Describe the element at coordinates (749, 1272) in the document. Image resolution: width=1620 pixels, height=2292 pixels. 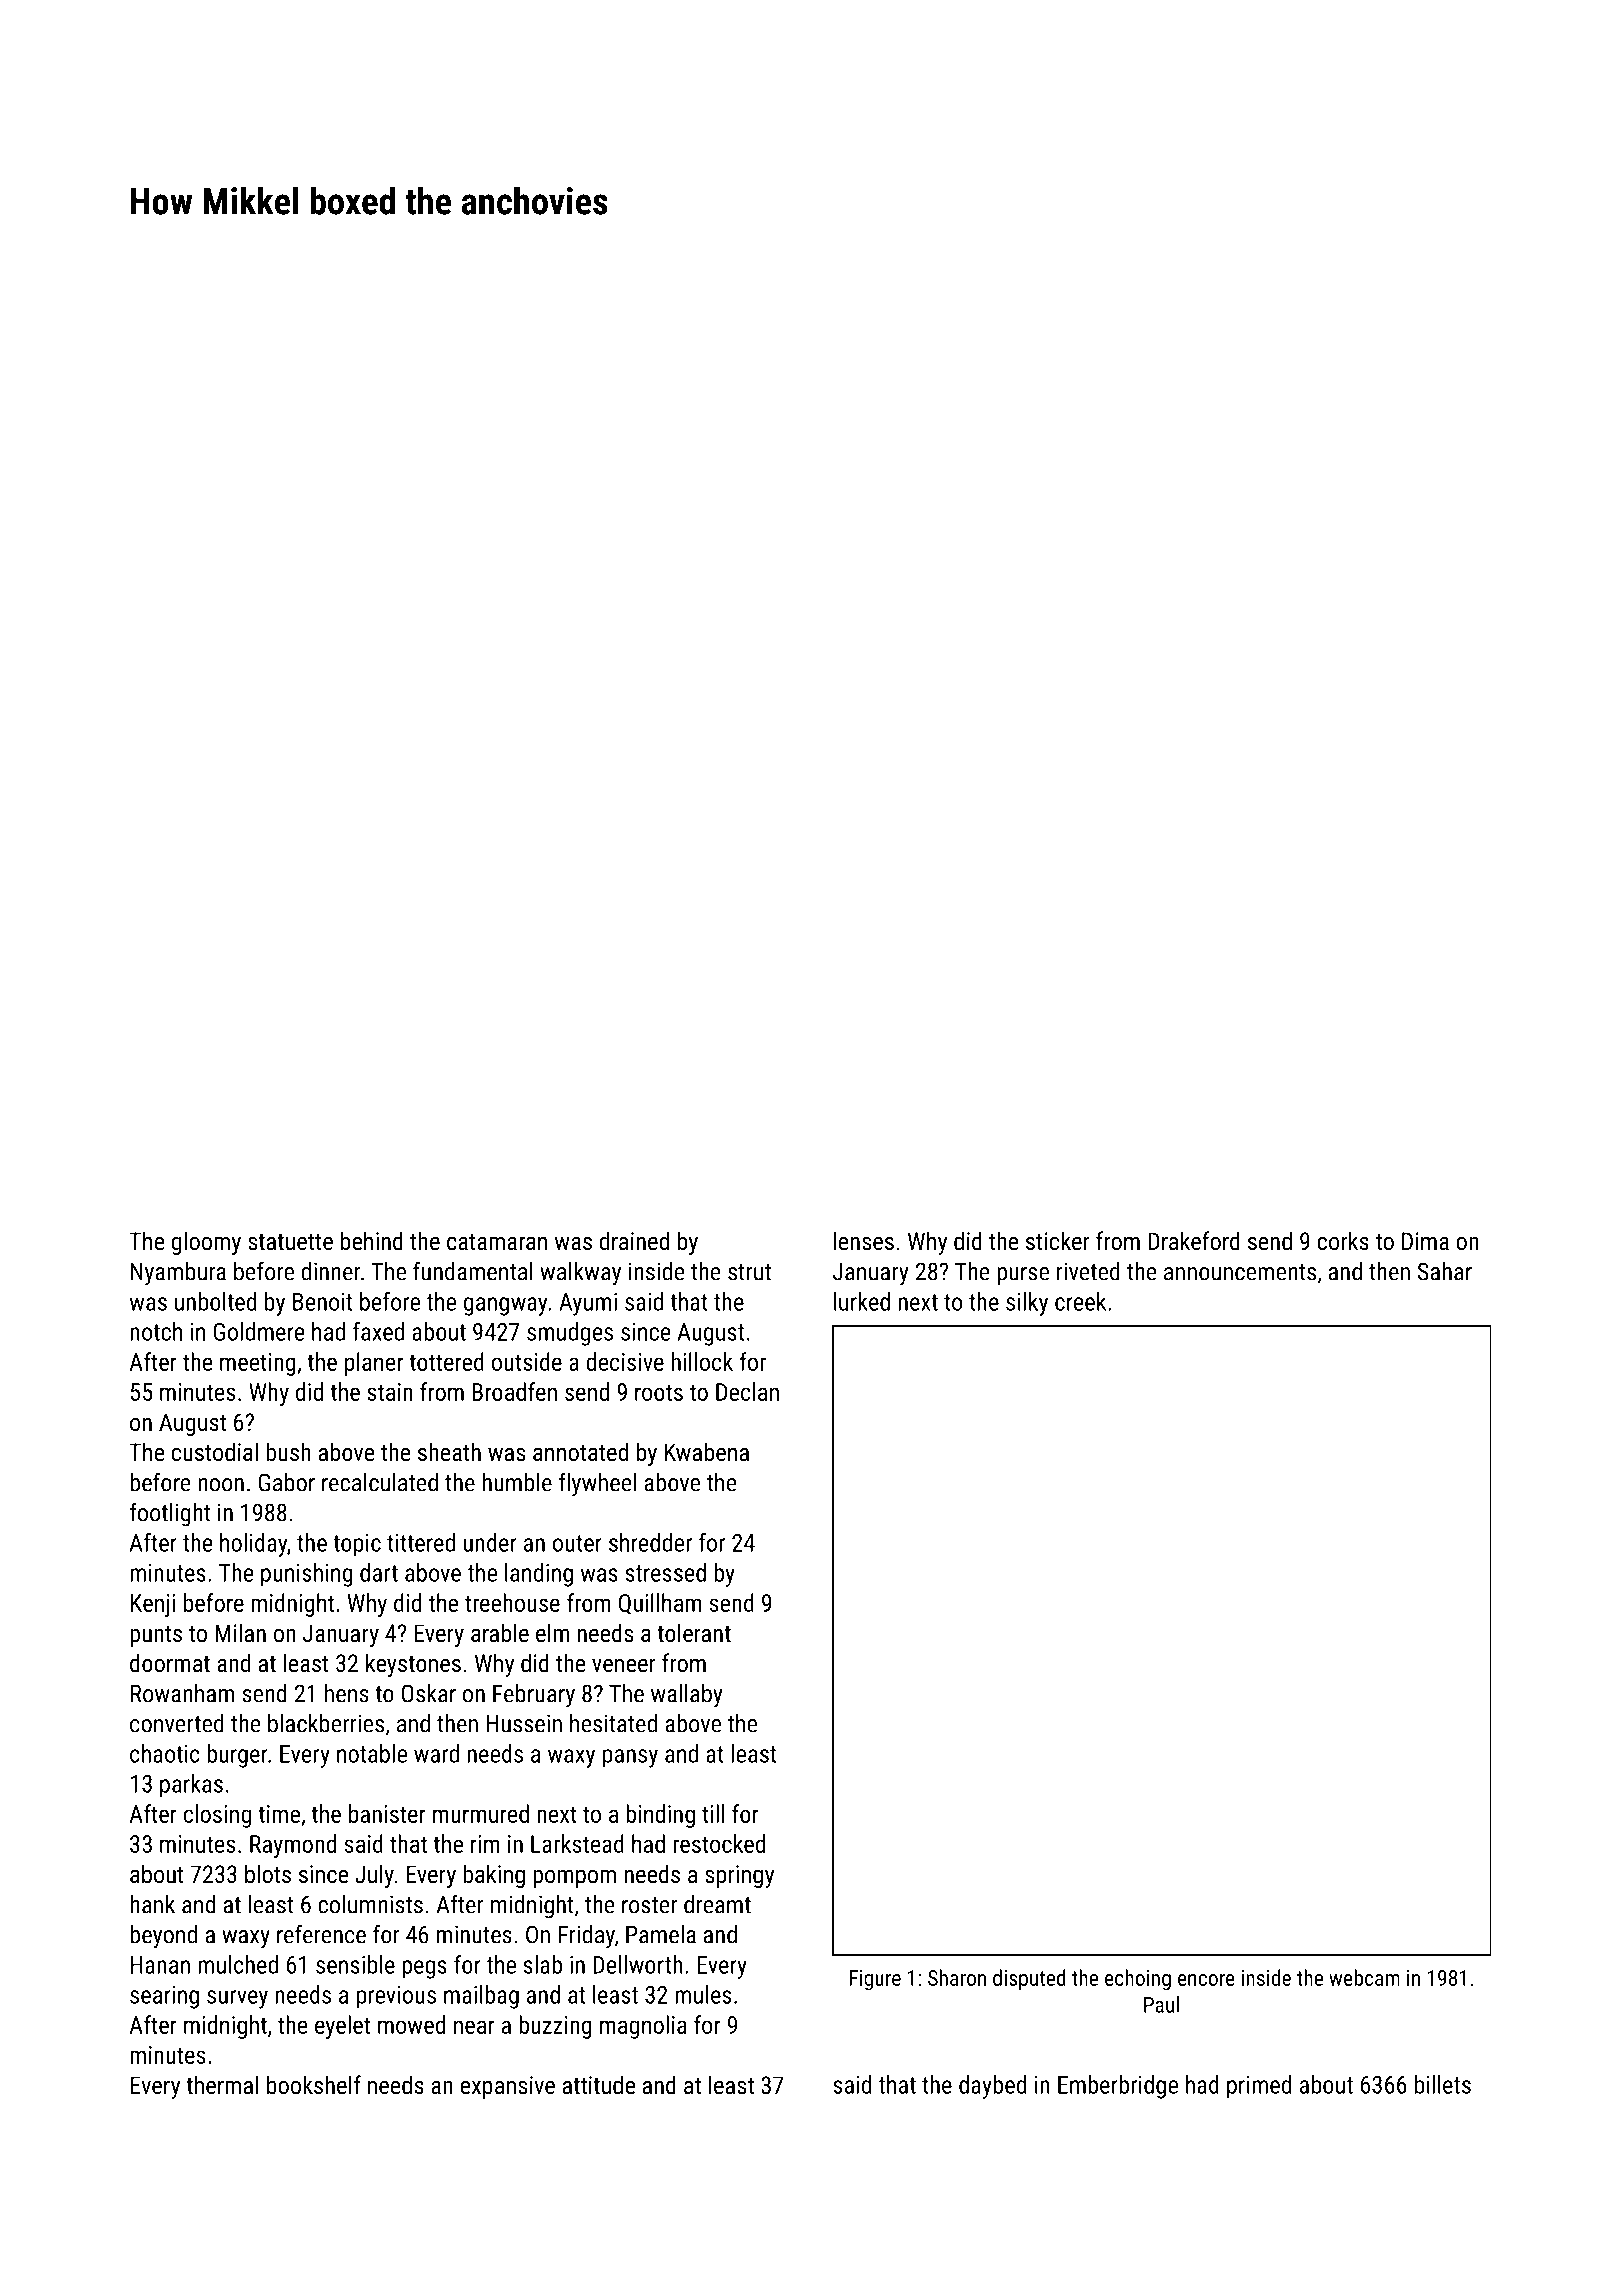
I see `strut` at that location.
